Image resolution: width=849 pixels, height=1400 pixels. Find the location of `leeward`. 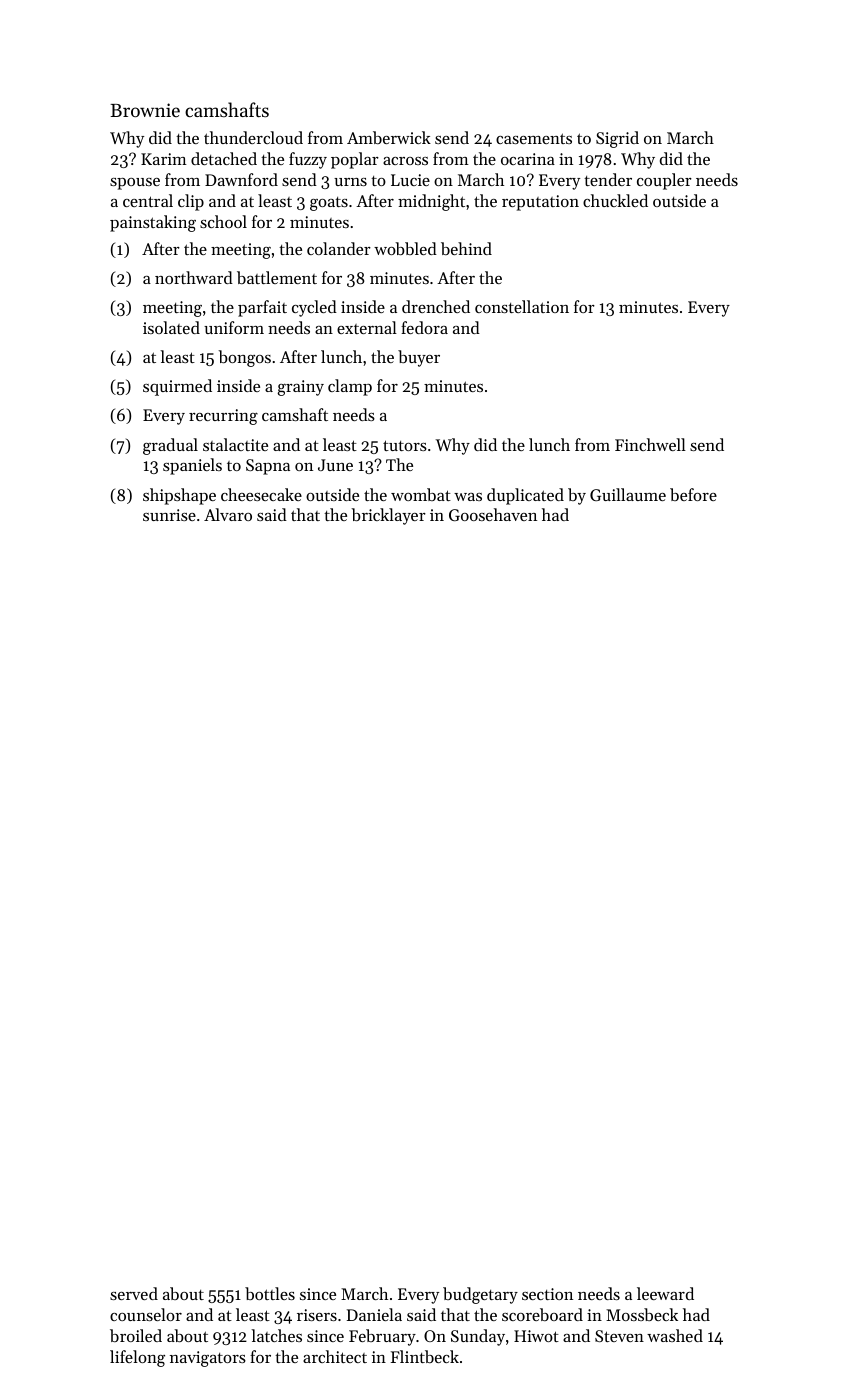

leeward is located at coordinates (665, 1293).
